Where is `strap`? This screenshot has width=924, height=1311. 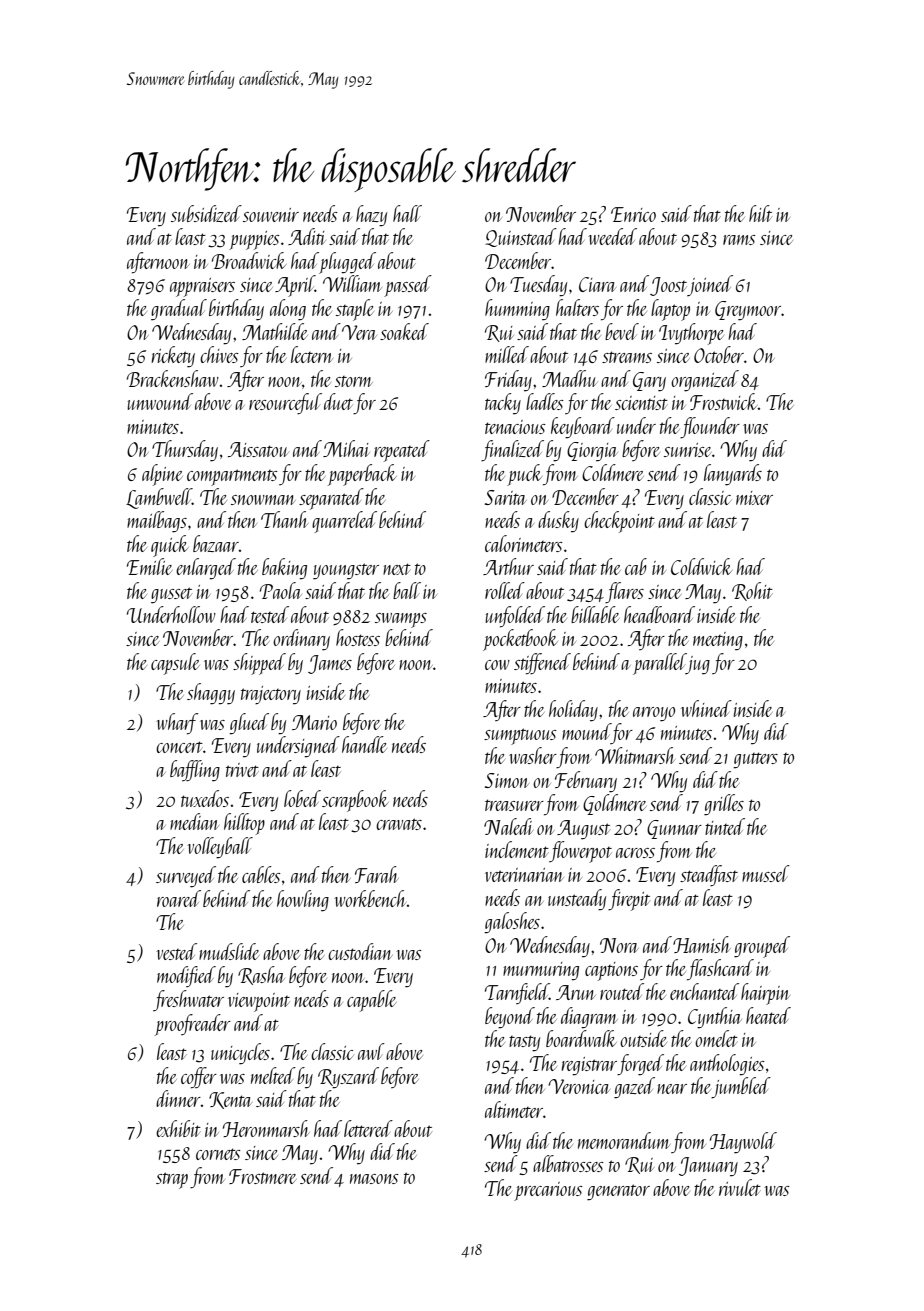 strap is located at coordinates (172, 1180).
